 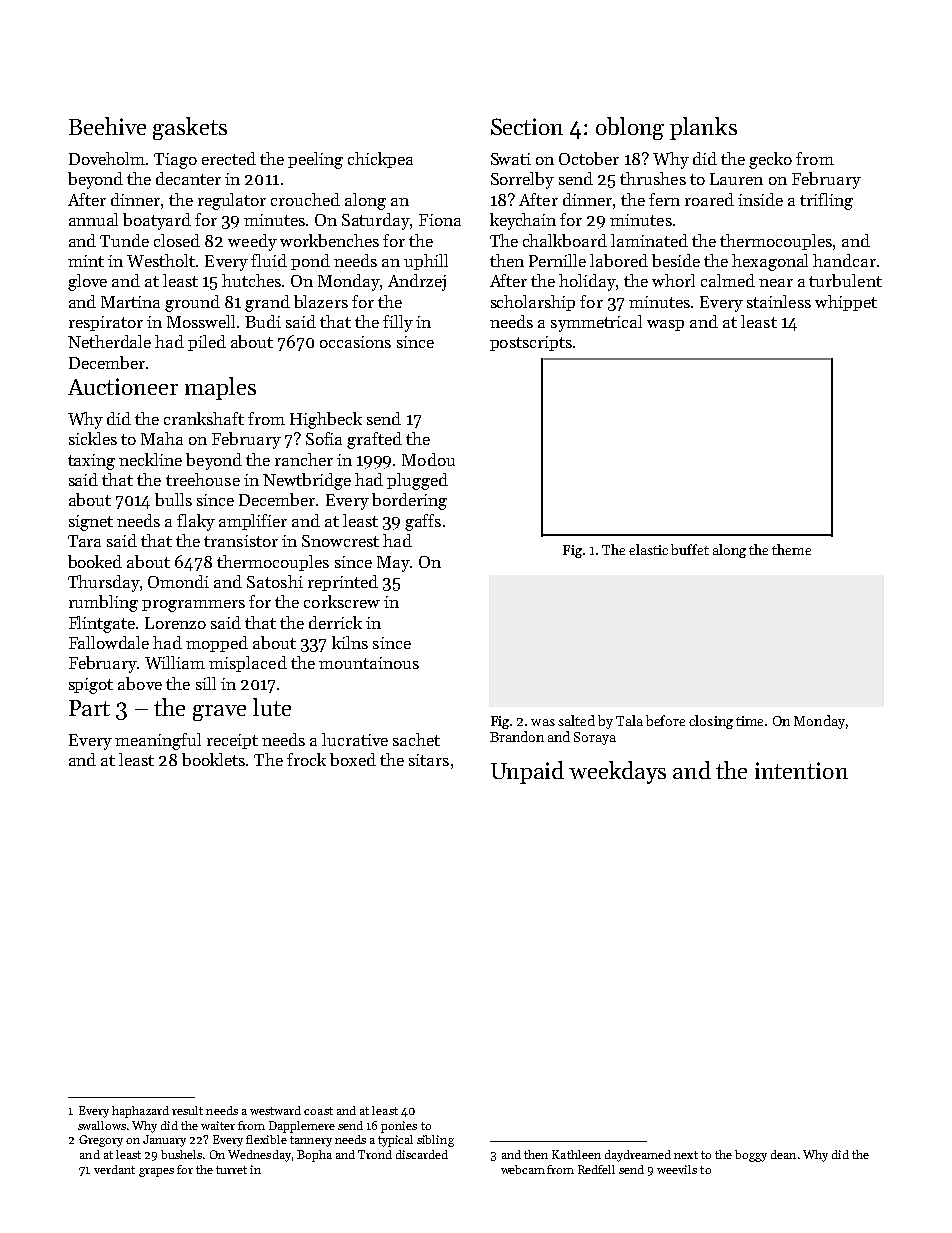 What do you see at coordinates (677, 1169) in the image?
I see `weevils` at bounding box center [677, 1169].
